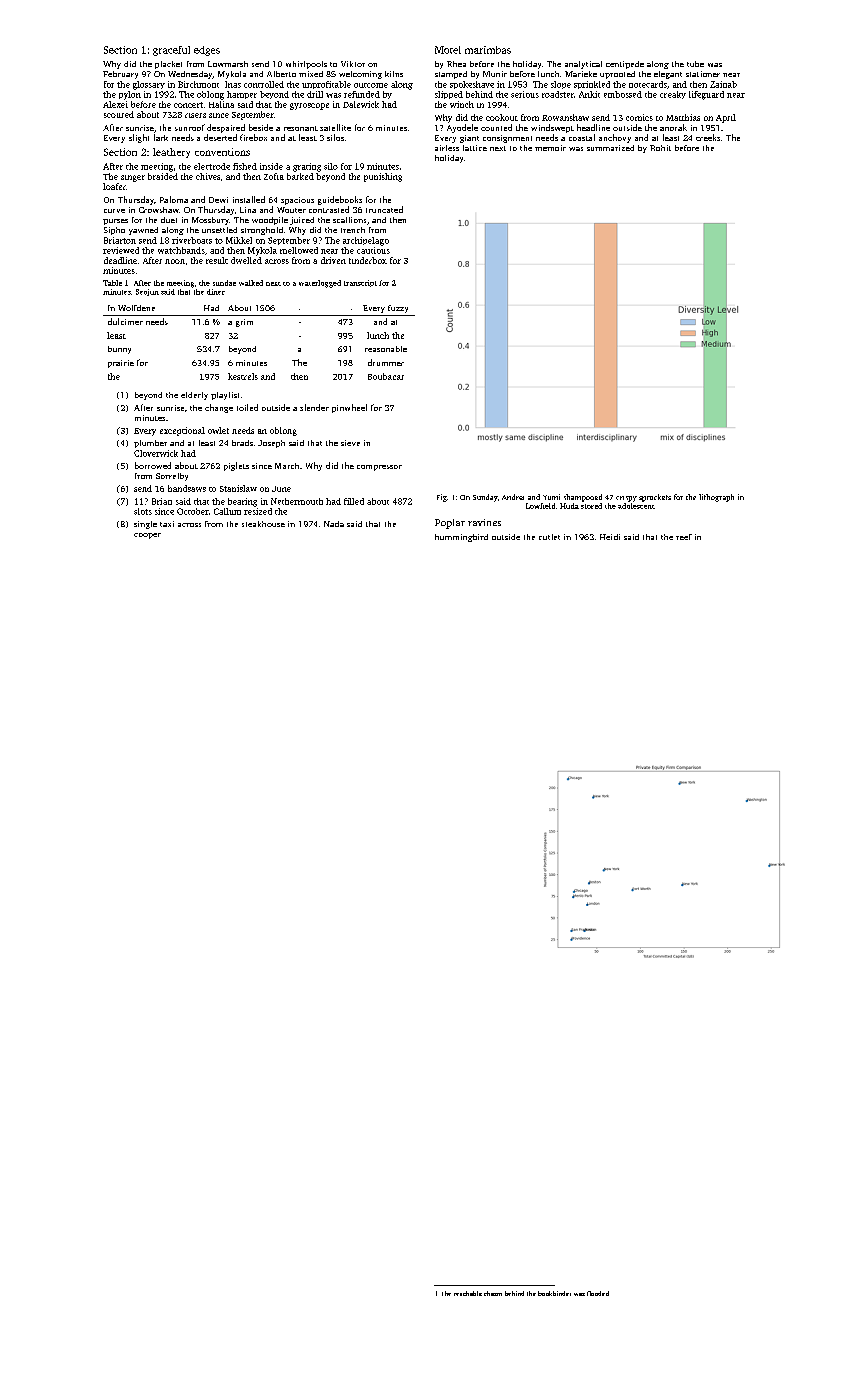 The width and height of the document is (849, 1400). Describe the element at coordinates (263, 524) in the document. I see `steakhouse` at that location.
